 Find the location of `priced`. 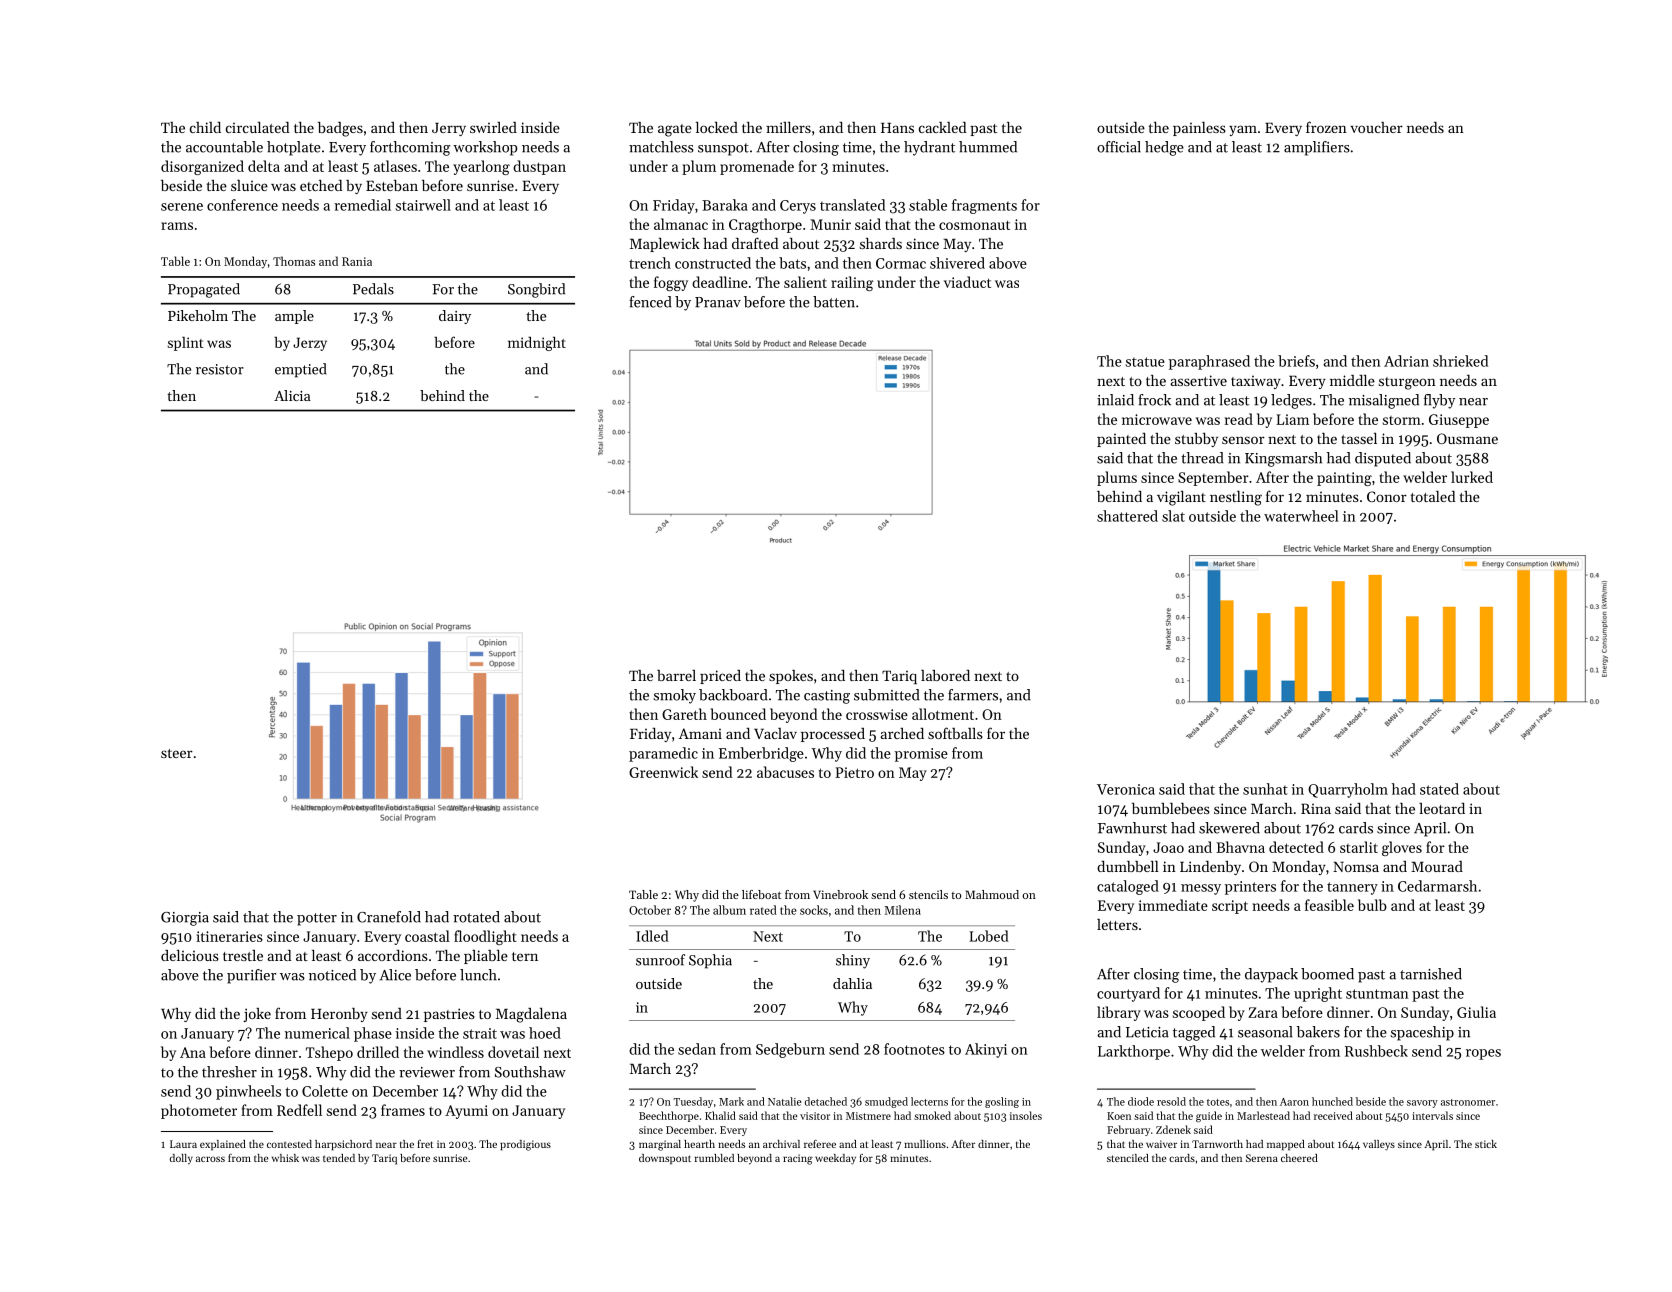

priced is located at coordinates (720, 677).
